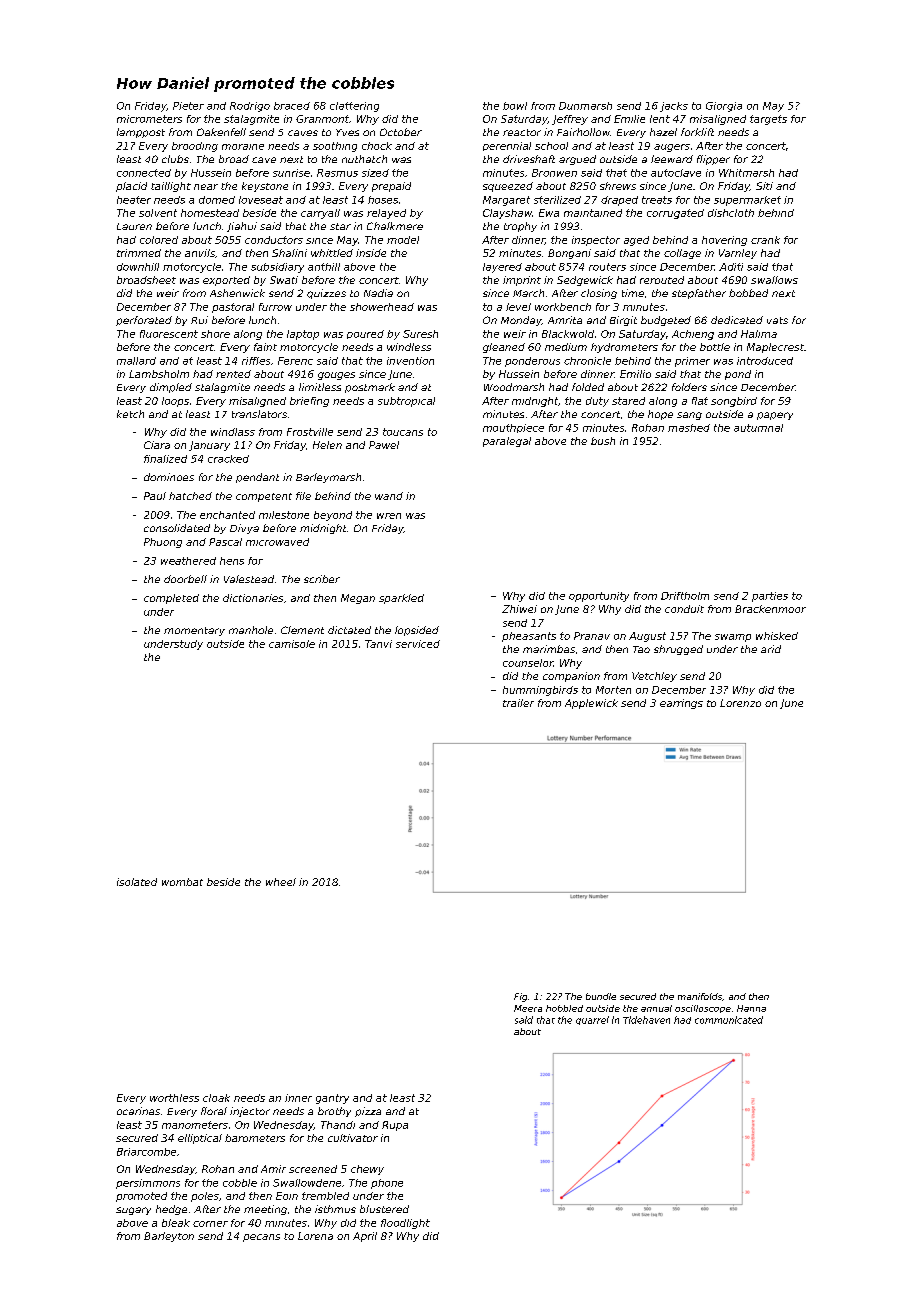 This screenshot has width=924, height=1308. What do you see at coordinates (768, 120) in the screenshot?
I see `targets` at bounding box center [768, 120].
